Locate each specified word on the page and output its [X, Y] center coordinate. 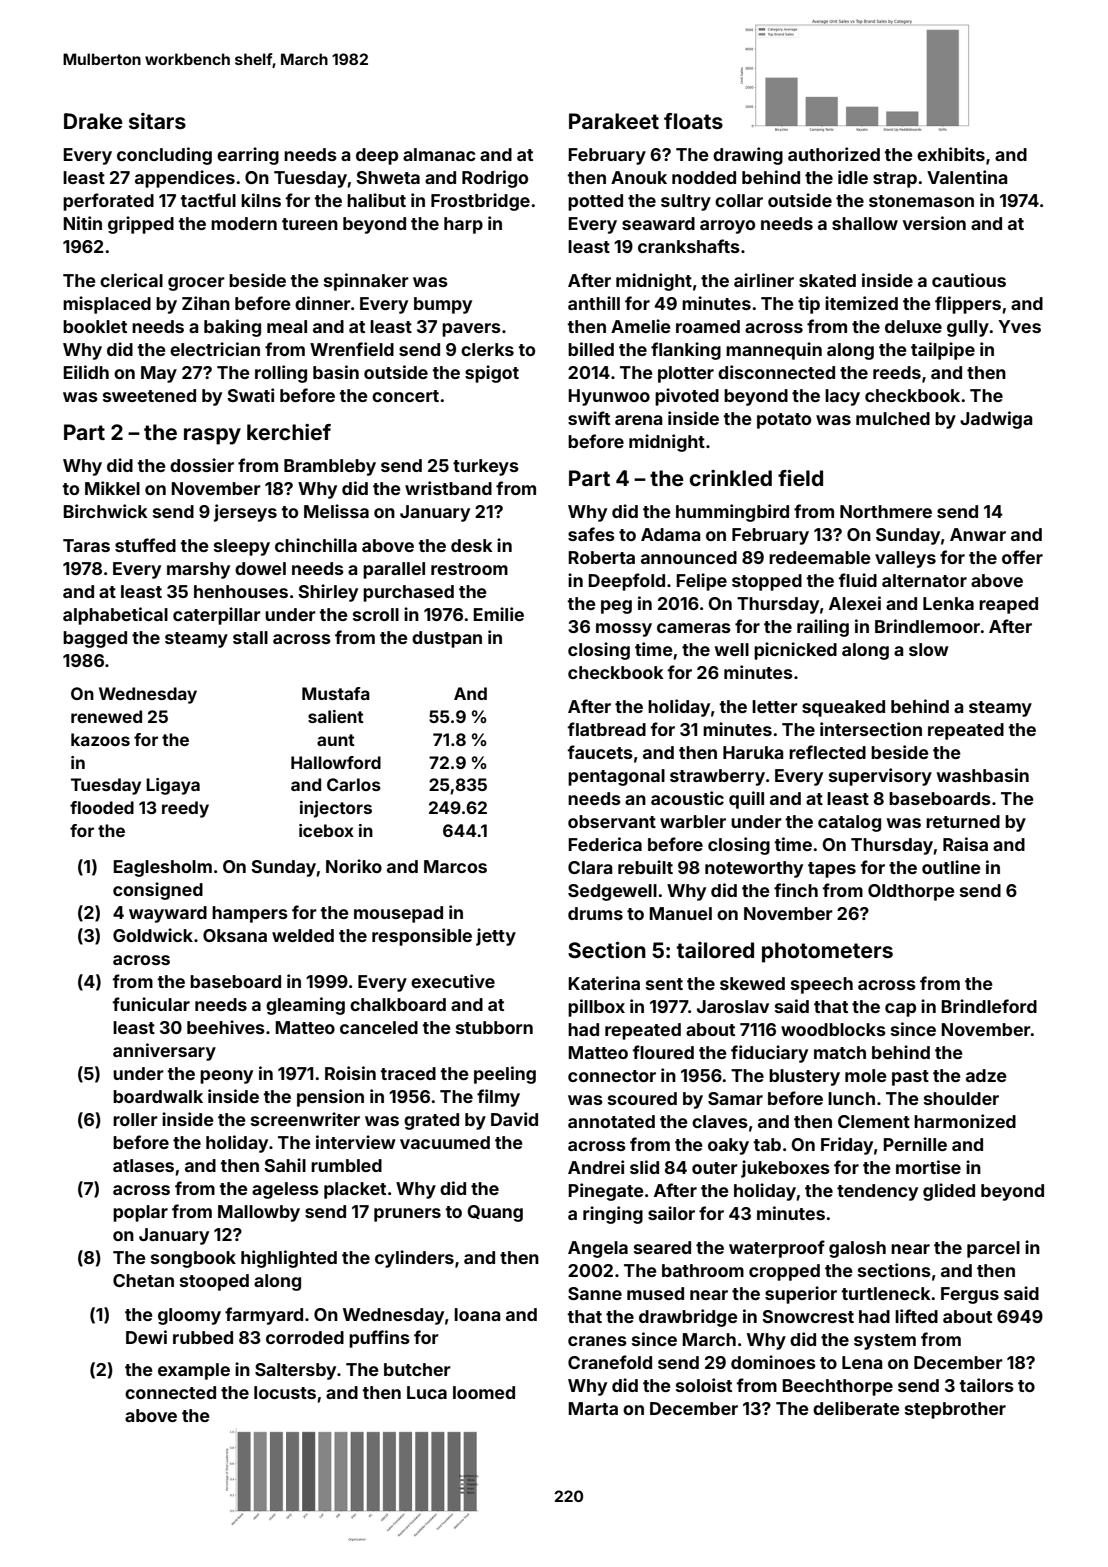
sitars [157, 121]
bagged [95, 639]
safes [591, 534]
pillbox [596, 1008]
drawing [748, 156]
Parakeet [614, 121]
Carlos [354, 784]
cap [900, 1010]
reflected [827, 752]
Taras [86, 545]
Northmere [886, 511]
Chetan [143, 1280]
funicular [151, 1004]
